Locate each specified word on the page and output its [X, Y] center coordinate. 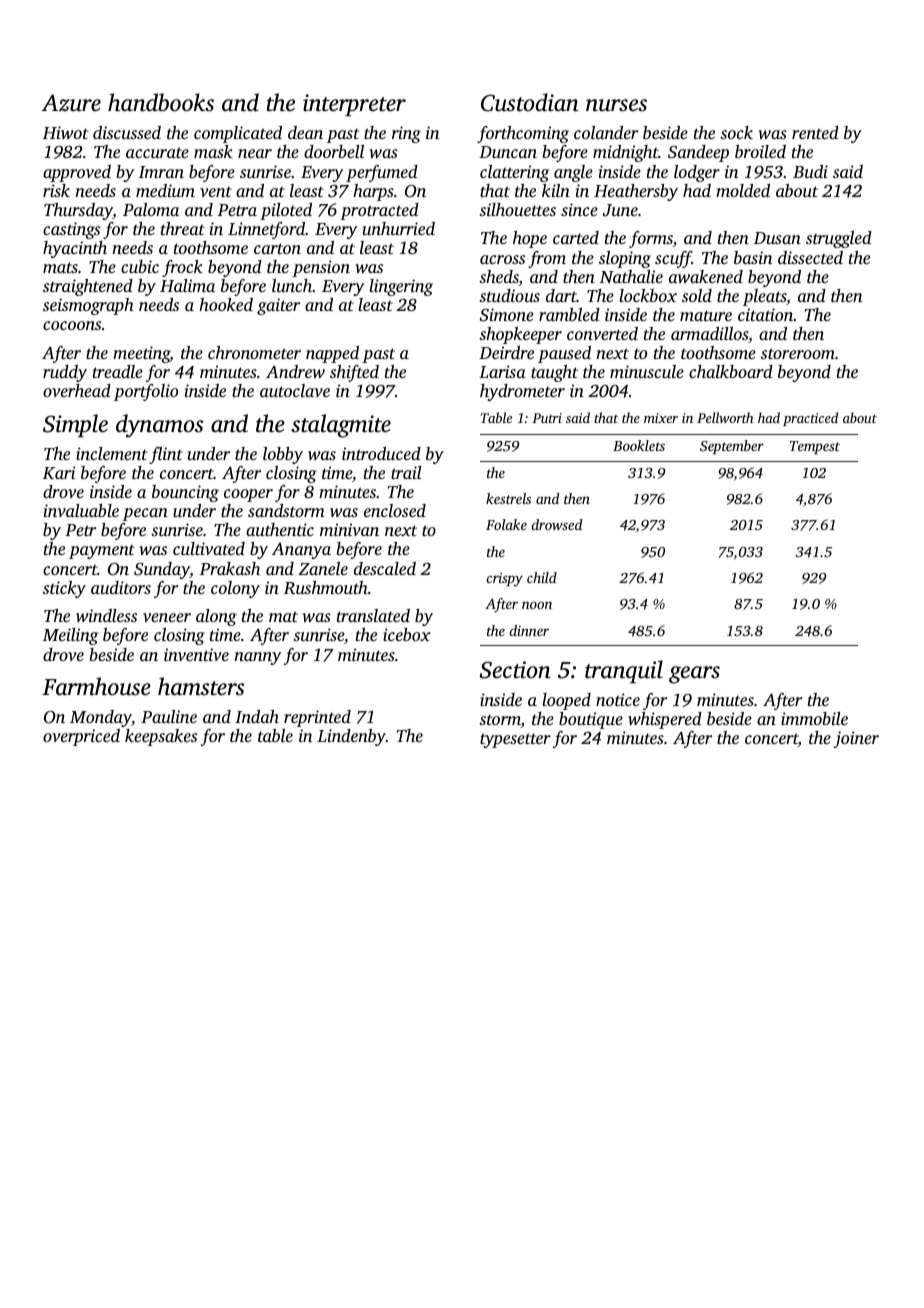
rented [815, 132]
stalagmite [341, 426]
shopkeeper [520, 335]
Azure [71, 103]
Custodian [530, 102]
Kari [59, 473]
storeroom [798, 353]
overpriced [81, 737]
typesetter [515, 740]
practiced [810, 419]
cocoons [72, 325]
